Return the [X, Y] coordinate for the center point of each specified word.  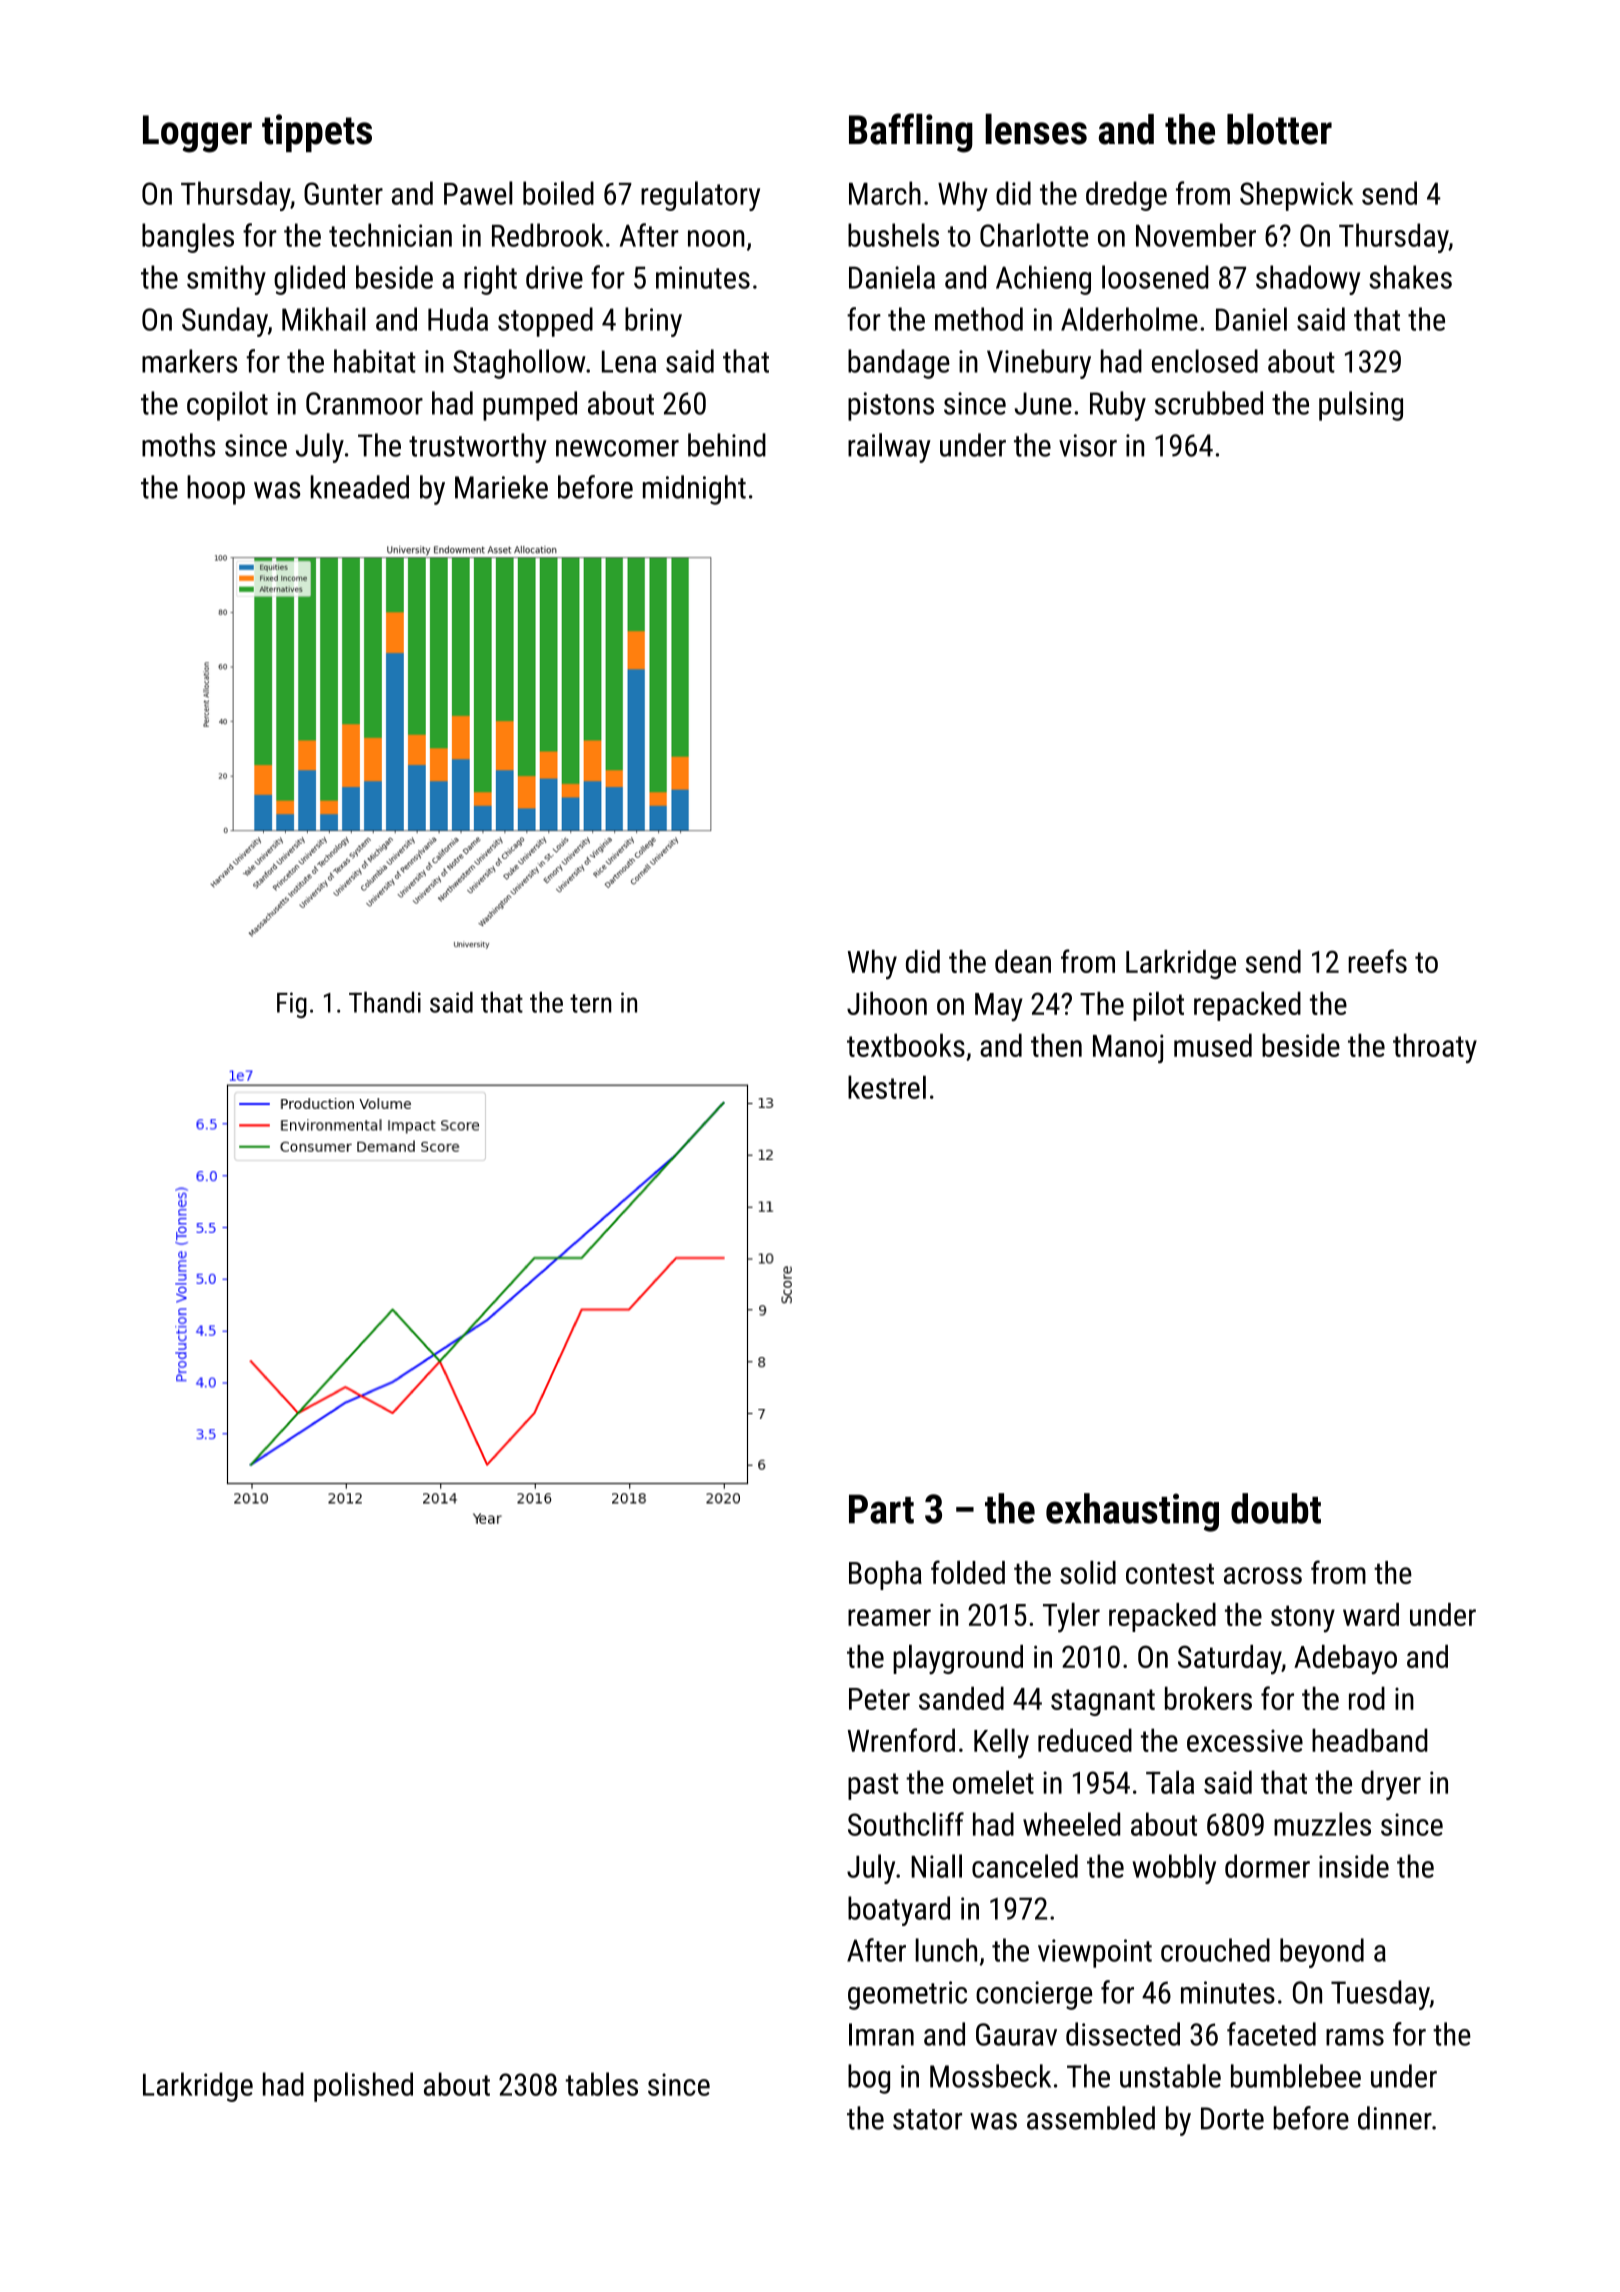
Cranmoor [364, 403]
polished [363, 2087]
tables [602, 2084]
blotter [1279, 129]
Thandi [385, 1002]
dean [1023, 961]
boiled [558, 193]
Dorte [1232, 2118]
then [1056, 1045]
